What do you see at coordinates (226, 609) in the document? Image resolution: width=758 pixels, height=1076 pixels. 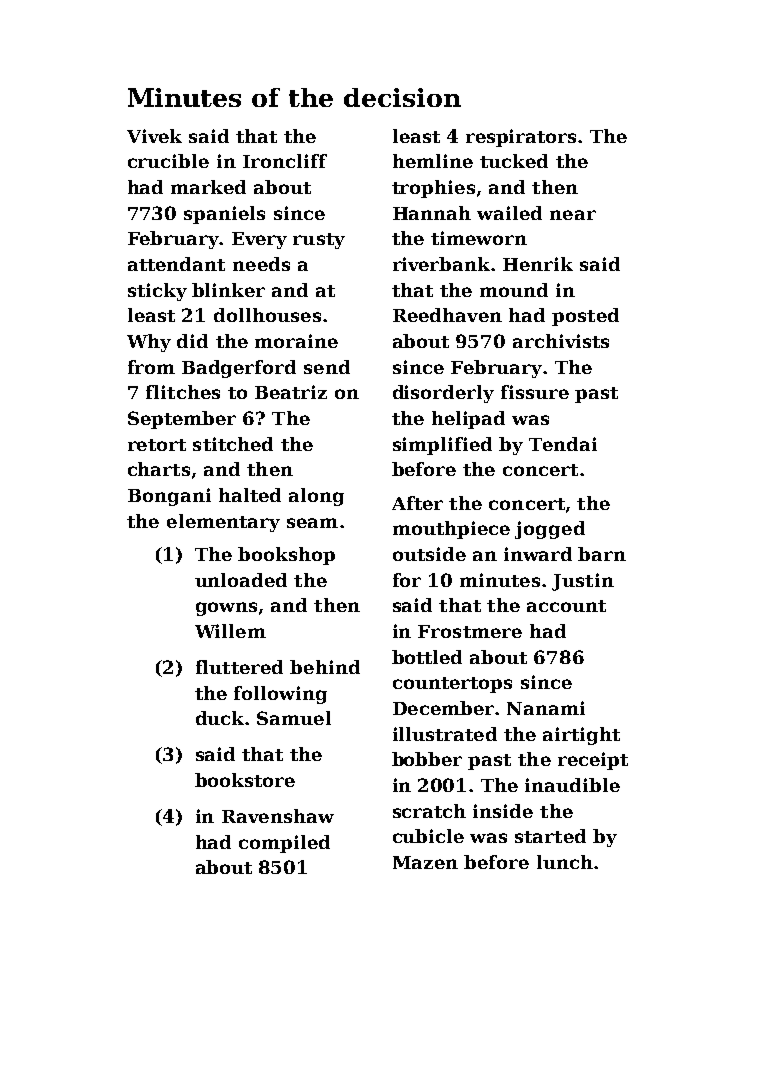 I see `gowns` at bounding box center [226, 609].
